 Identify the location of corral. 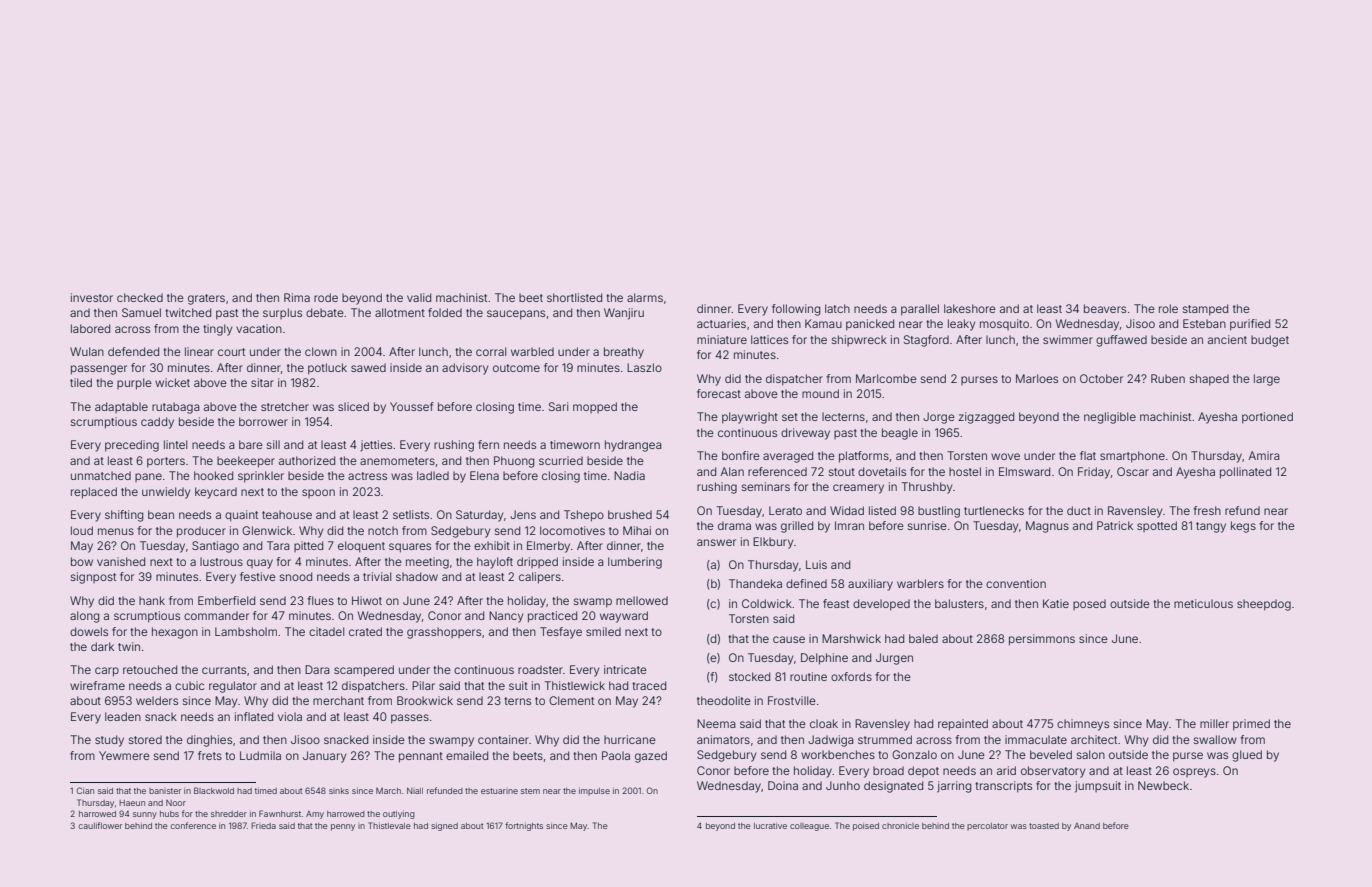
(491, 351).
